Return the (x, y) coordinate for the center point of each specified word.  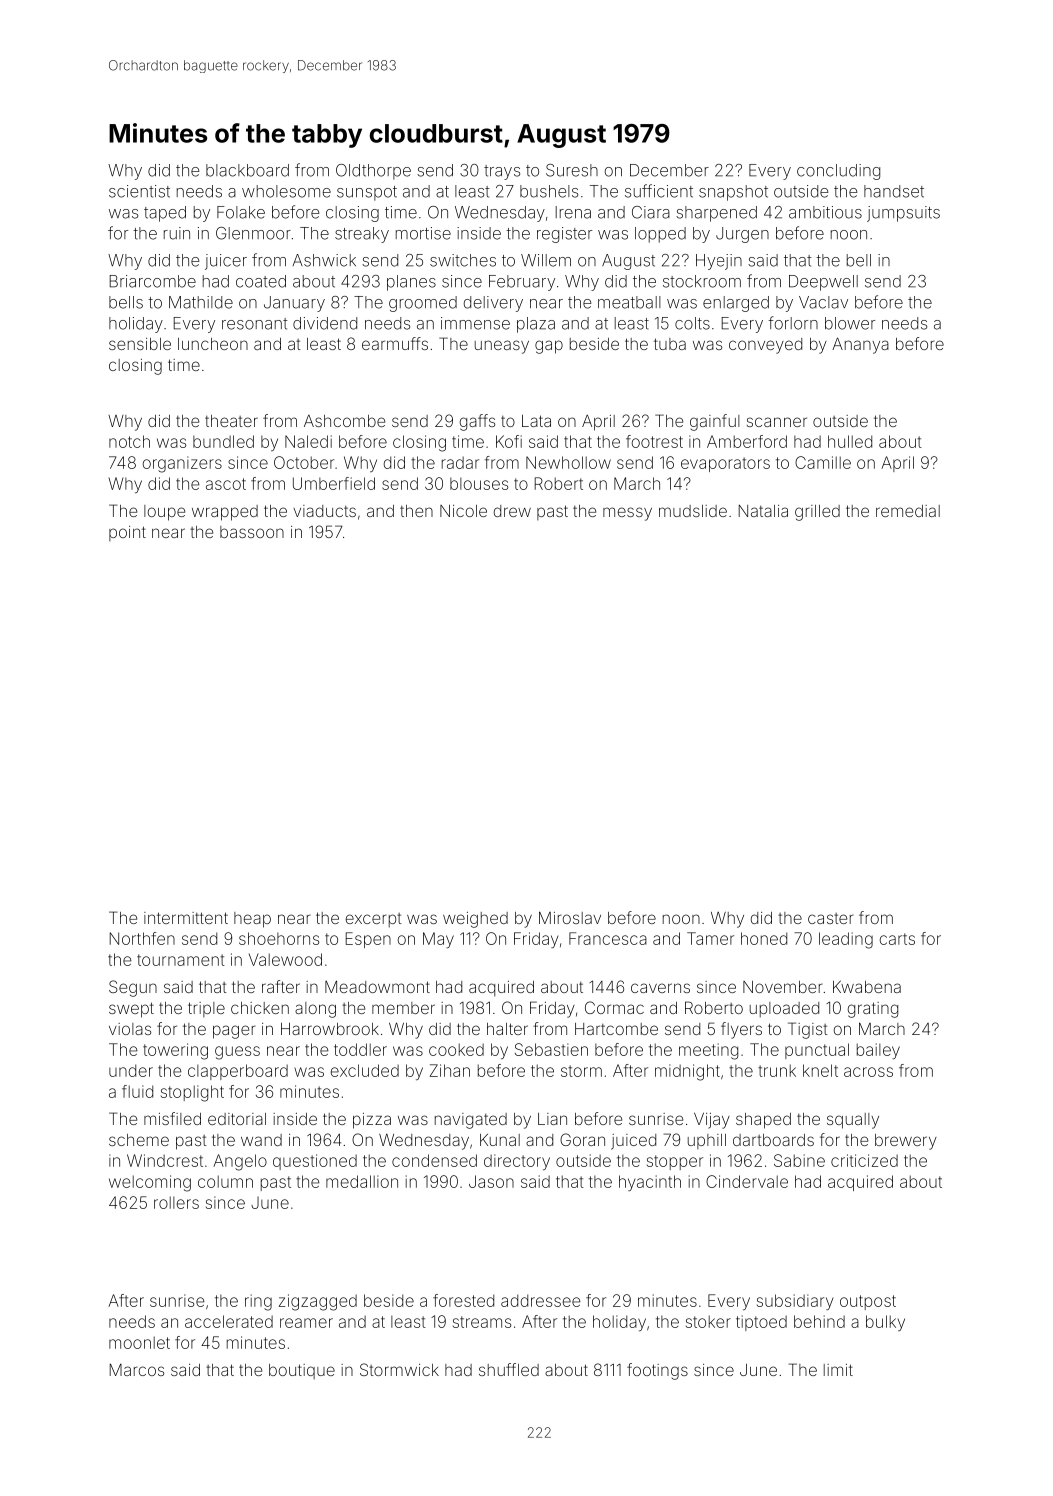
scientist (139, 191)
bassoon (252, 532)
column (225, 1181)
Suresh (572, 170)
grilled (817, 513)
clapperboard (238, 1072)
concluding (838, 172)
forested (463, 1300)
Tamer (710, 938)
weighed (475, 920)
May (438, 940)
